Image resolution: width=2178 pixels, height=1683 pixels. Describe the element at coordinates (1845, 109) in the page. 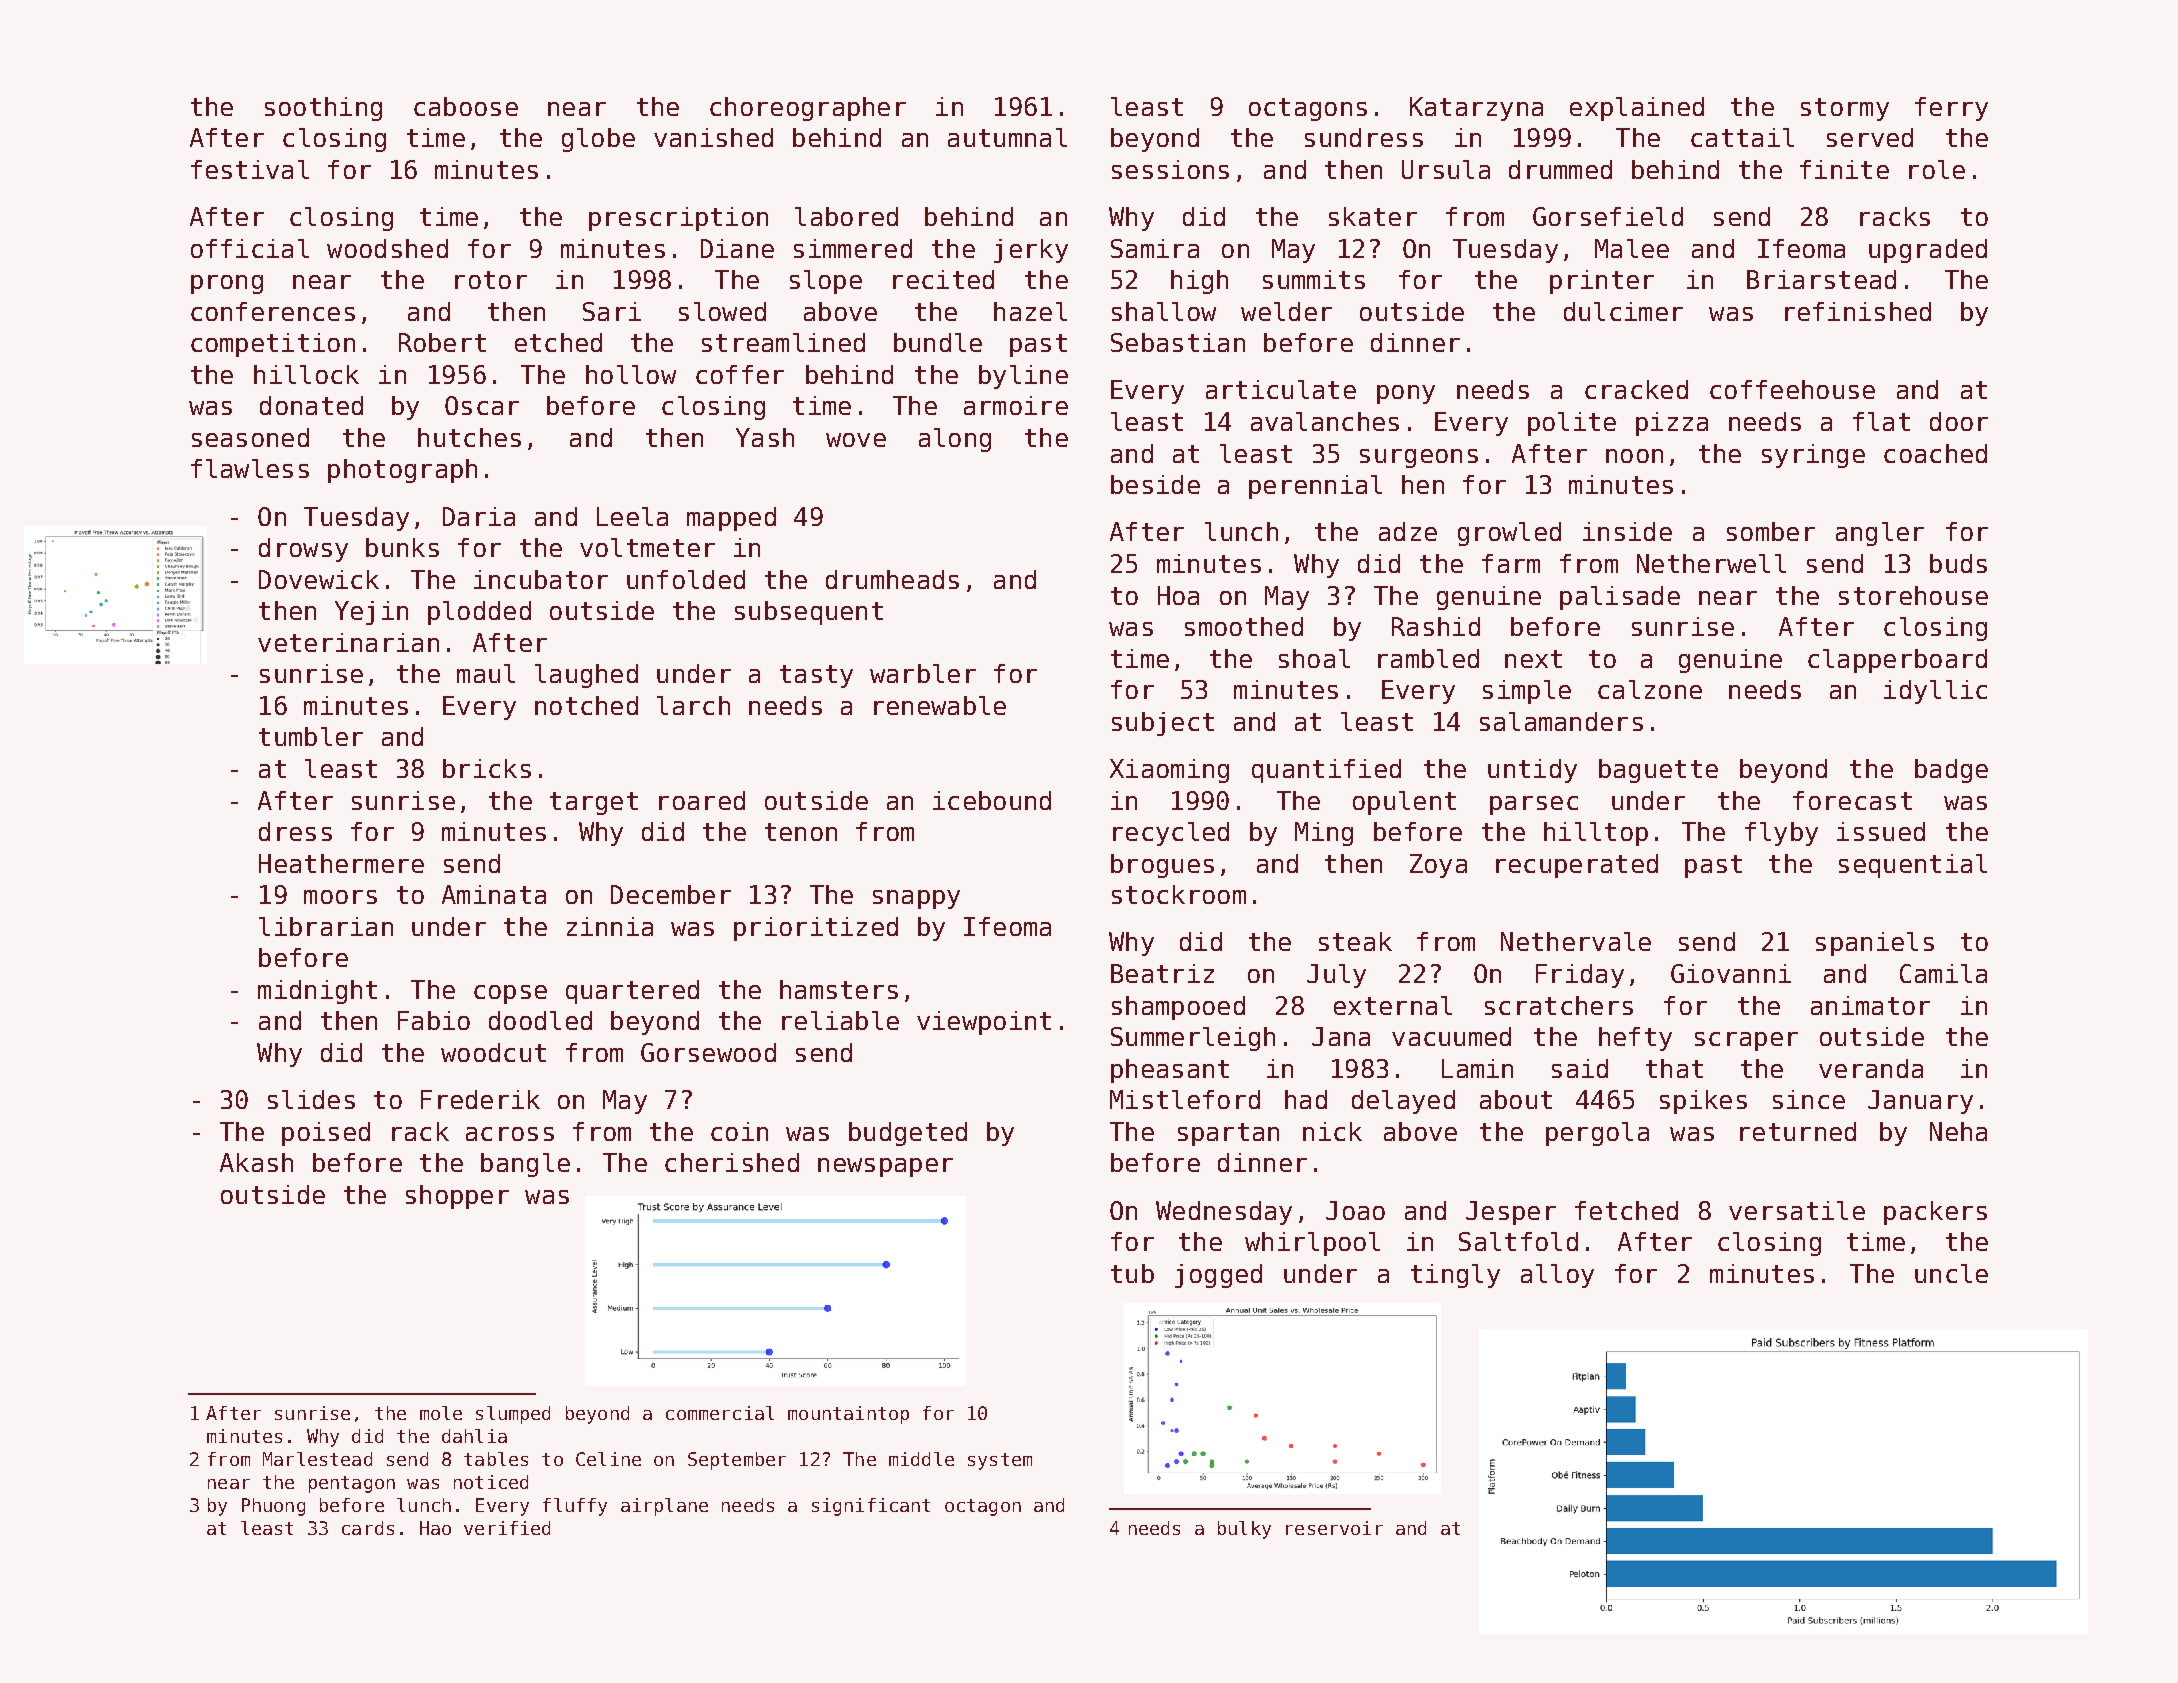

I see `stormy` at that location.
